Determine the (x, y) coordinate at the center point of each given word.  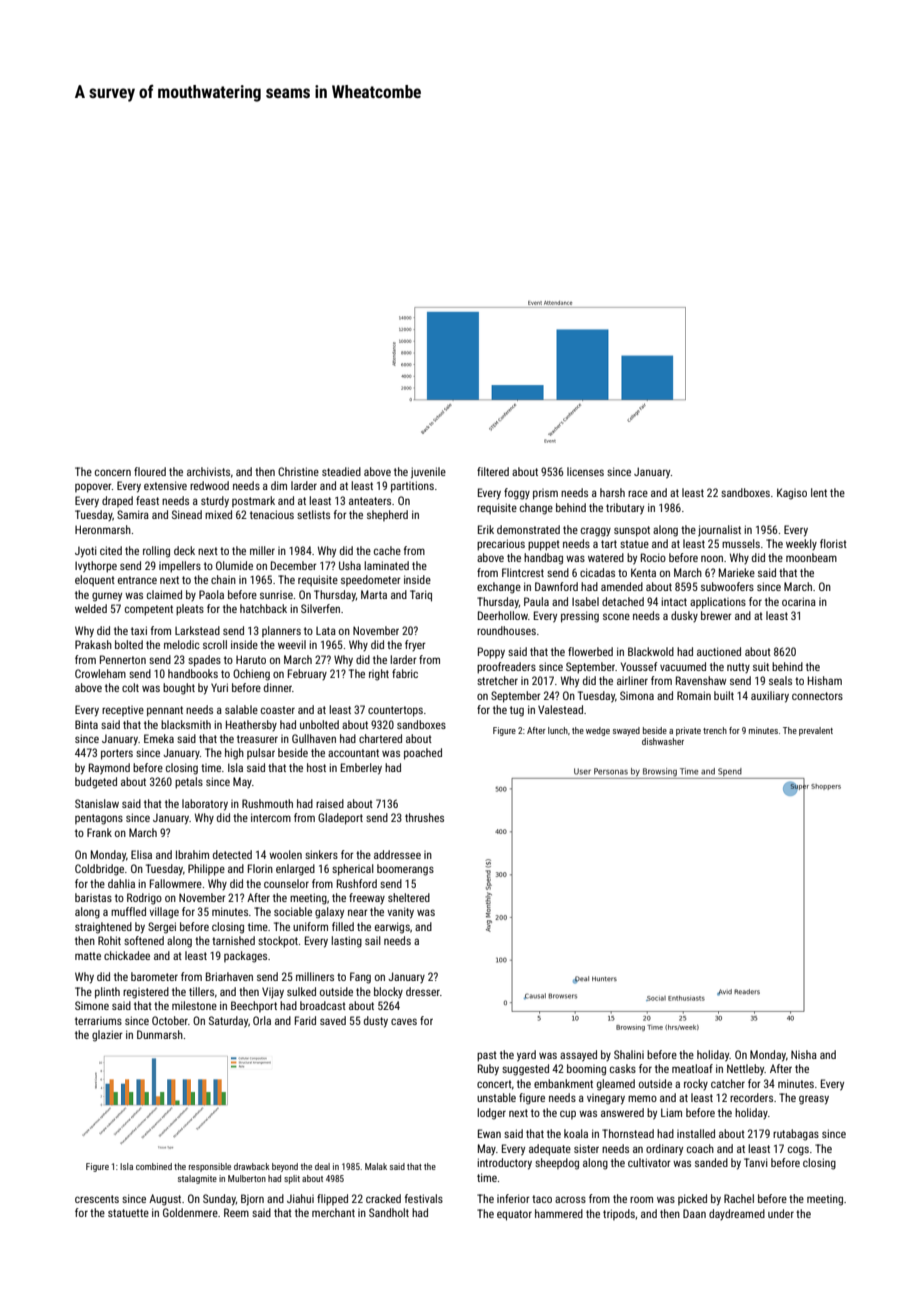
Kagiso (792, 494)
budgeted (96, 783)
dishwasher (663, 741)
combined (154, 1166)
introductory (504, 1164)
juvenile (428, 473)
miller (262, 550)
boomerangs (405, 870)
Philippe (206, 870)
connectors (817, 696)
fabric (405, 673)
